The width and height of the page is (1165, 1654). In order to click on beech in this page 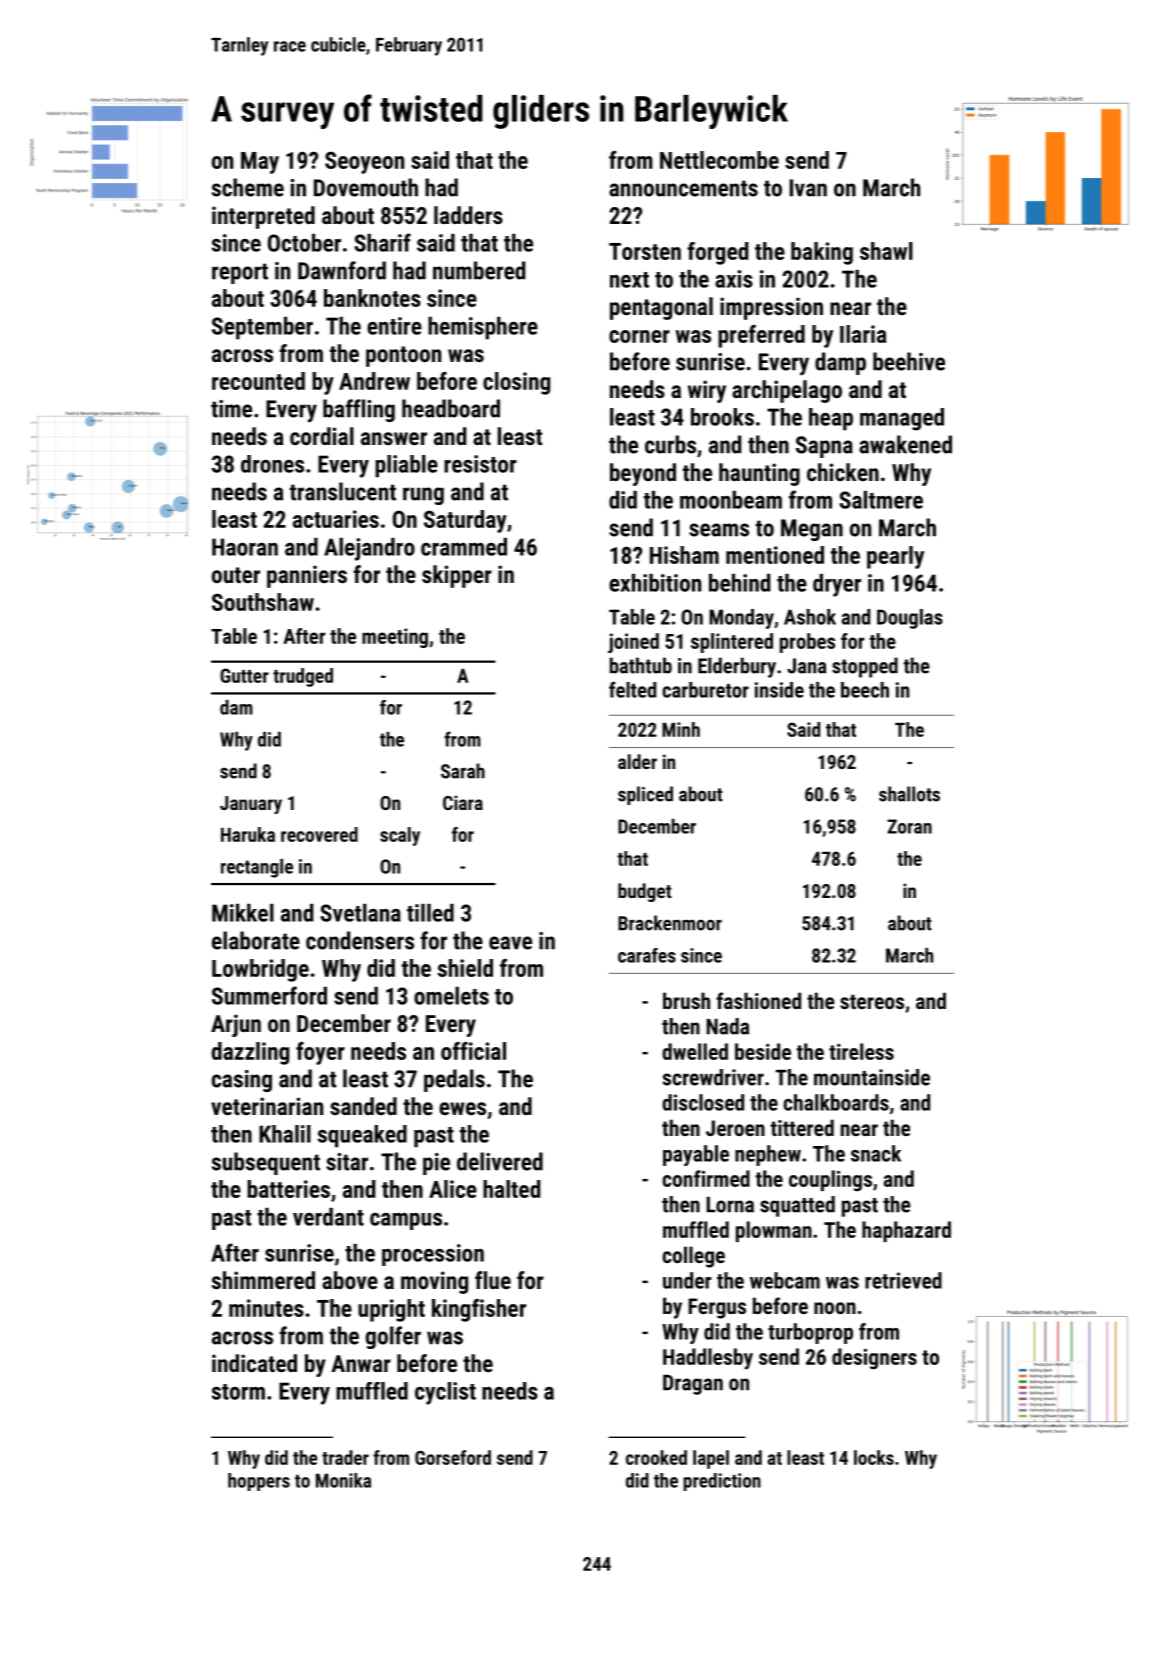, I will do `click(865, 690)`.
